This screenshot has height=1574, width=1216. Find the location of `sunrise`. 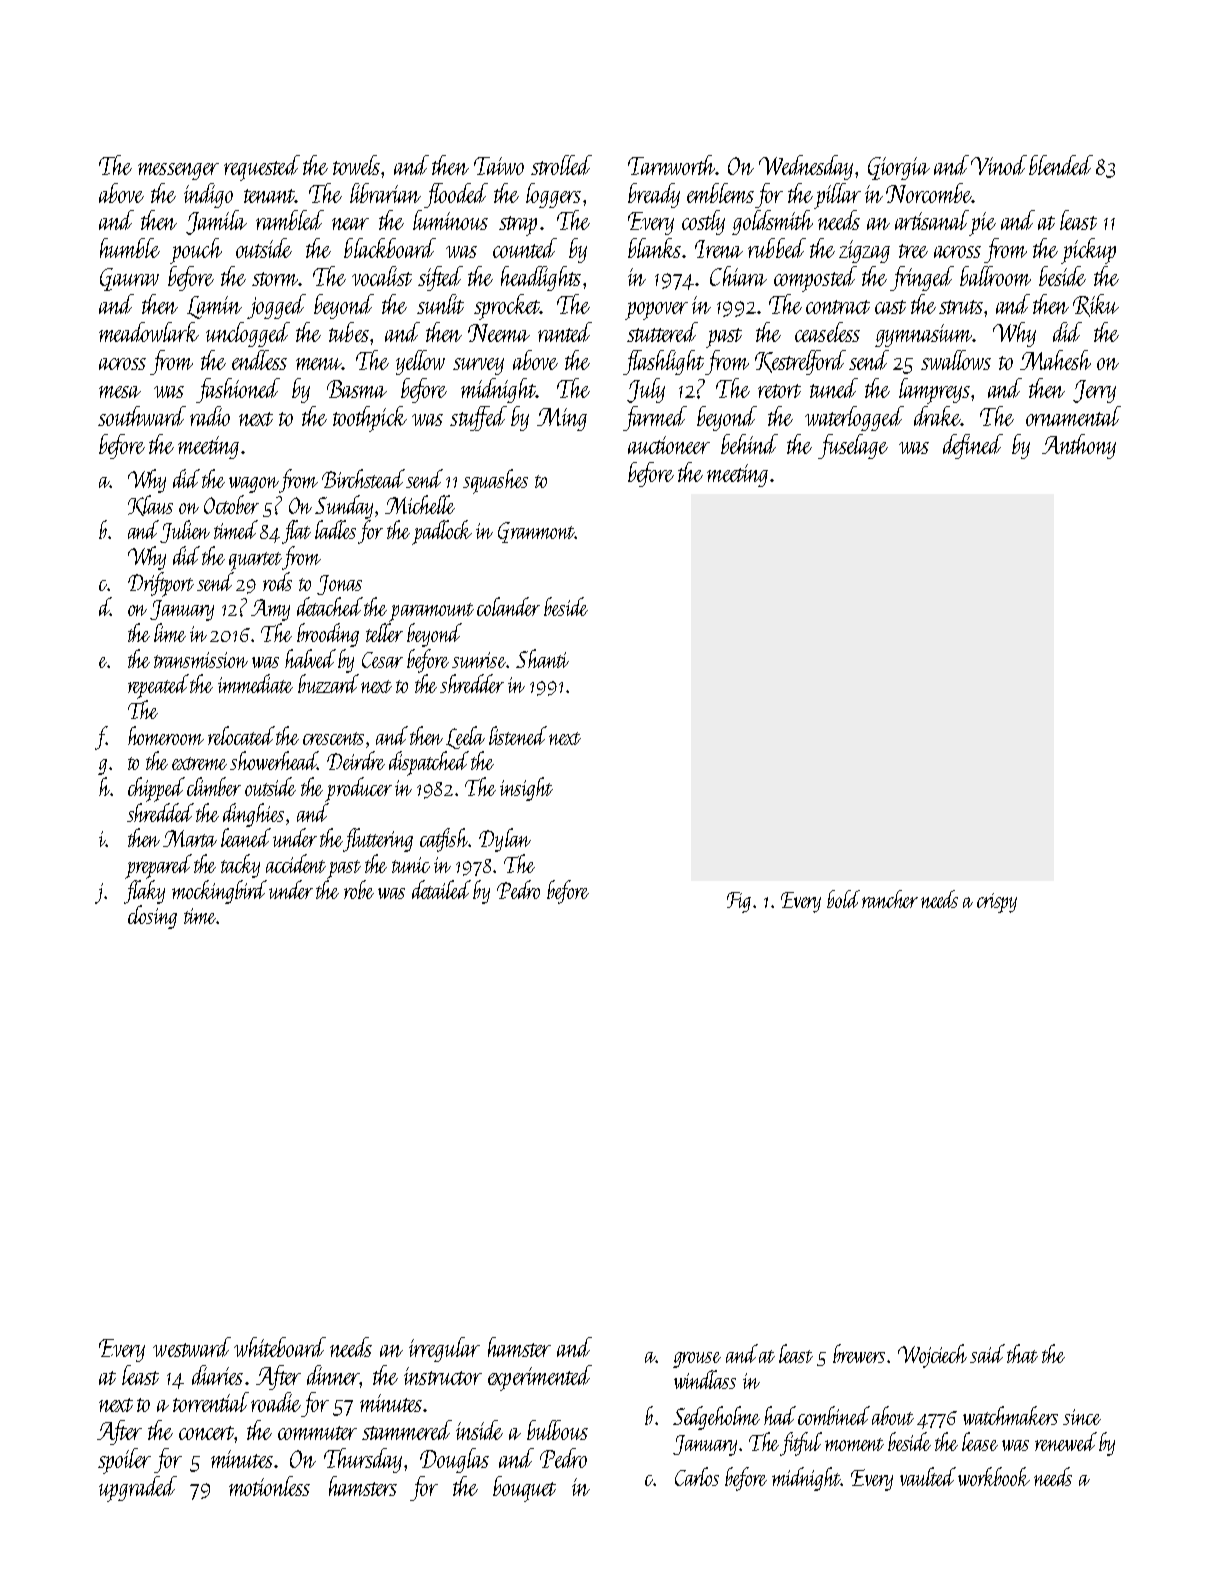

sunrise is located at coordinates (479, 660).
